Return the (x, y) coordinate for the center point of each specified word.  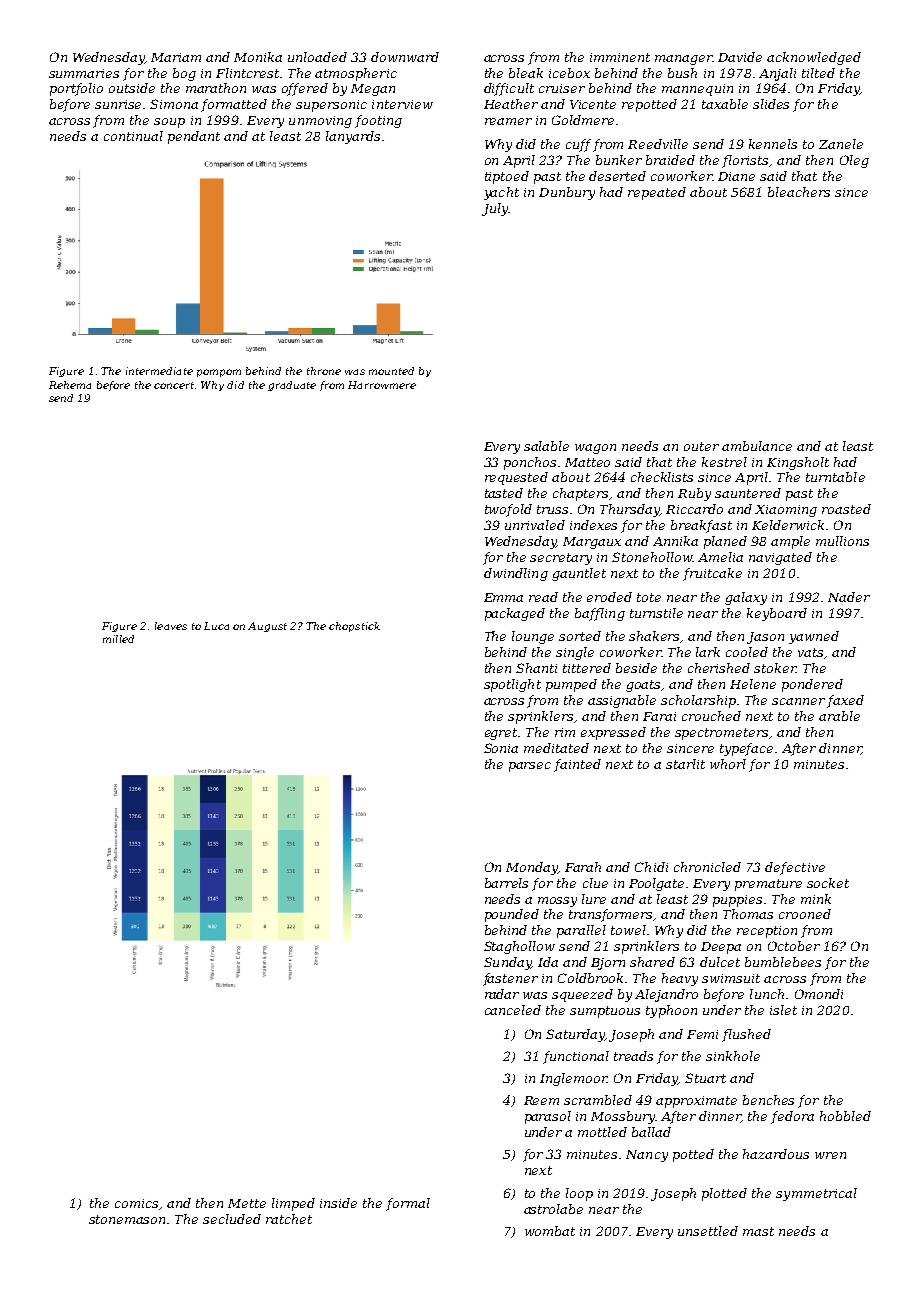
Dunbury (567, 193)
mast (758, 1231)
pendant (194, 137)
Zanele (841, 144)
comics (136, 1203)
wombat (550, 1231)
